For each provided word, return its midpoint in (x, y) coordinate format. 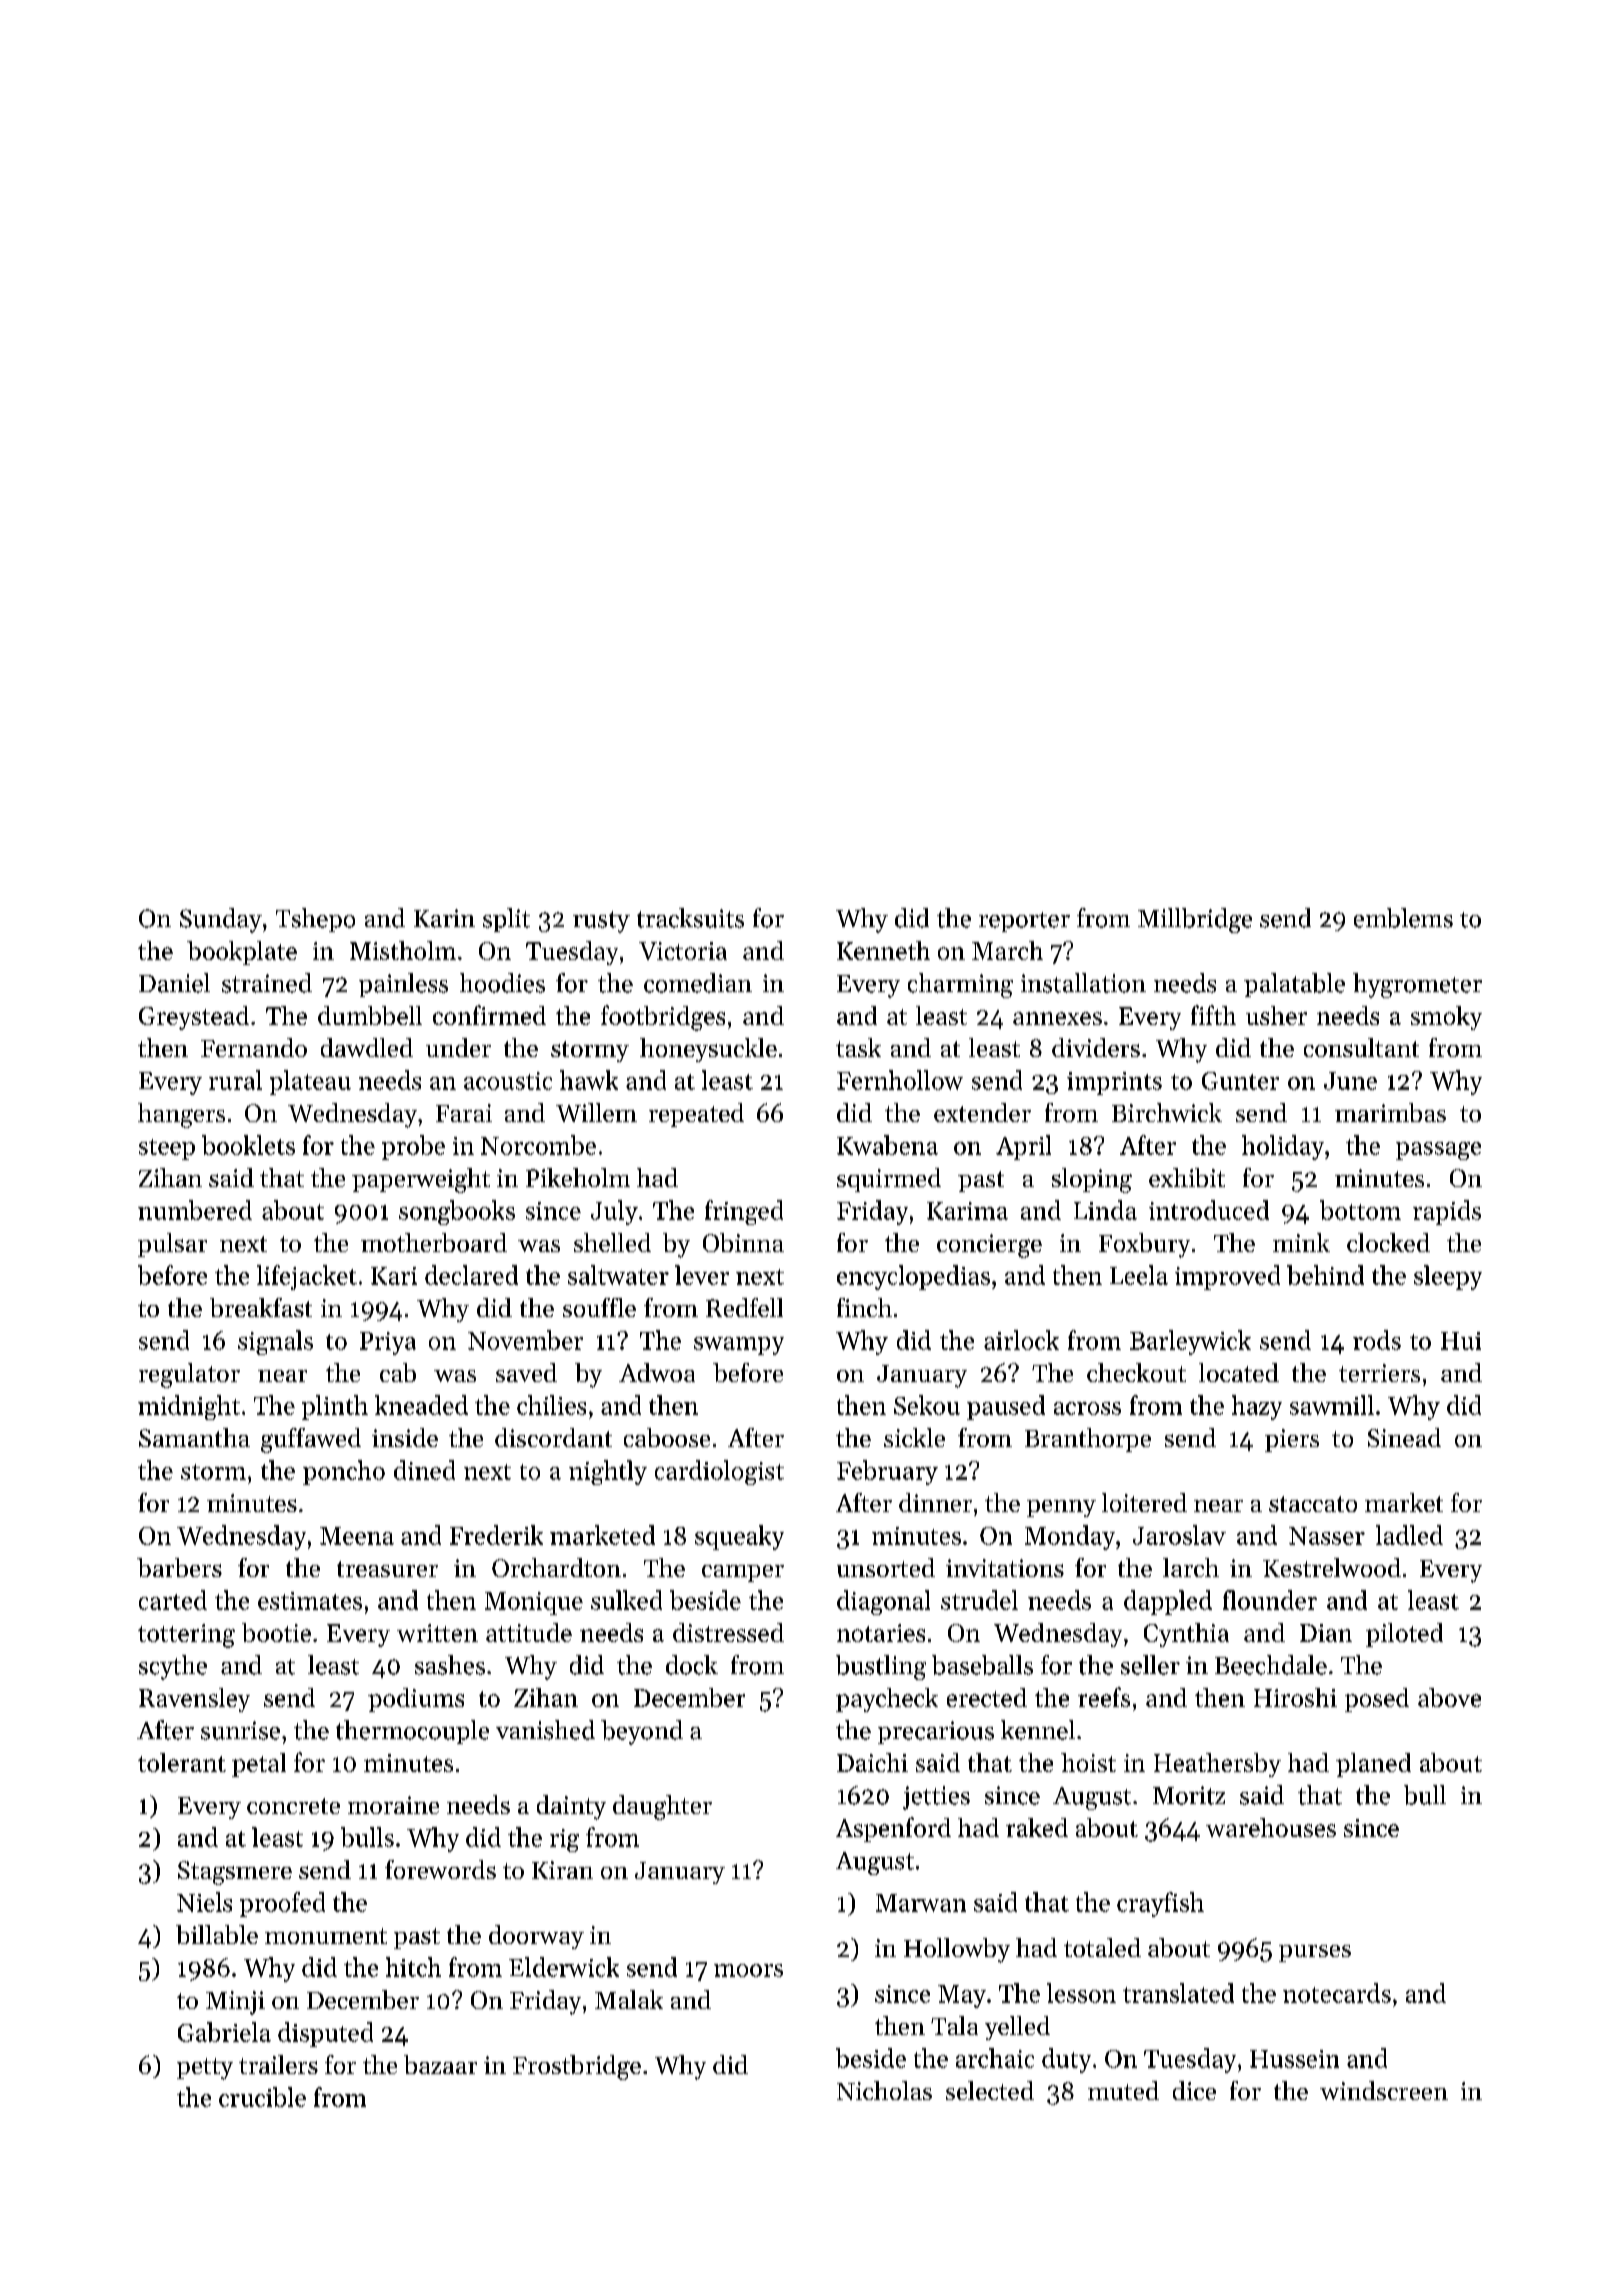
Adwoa (657, 1372)
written (437, 1633)
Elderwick (564, 1967)
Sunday (221, 920)
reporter (1024, 922)
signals (275, 1342)
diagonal (883, 1602)
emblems (1403, 918)
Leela (1139, 1275)
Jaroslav (1179, 1535)
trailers (278, 2064)
